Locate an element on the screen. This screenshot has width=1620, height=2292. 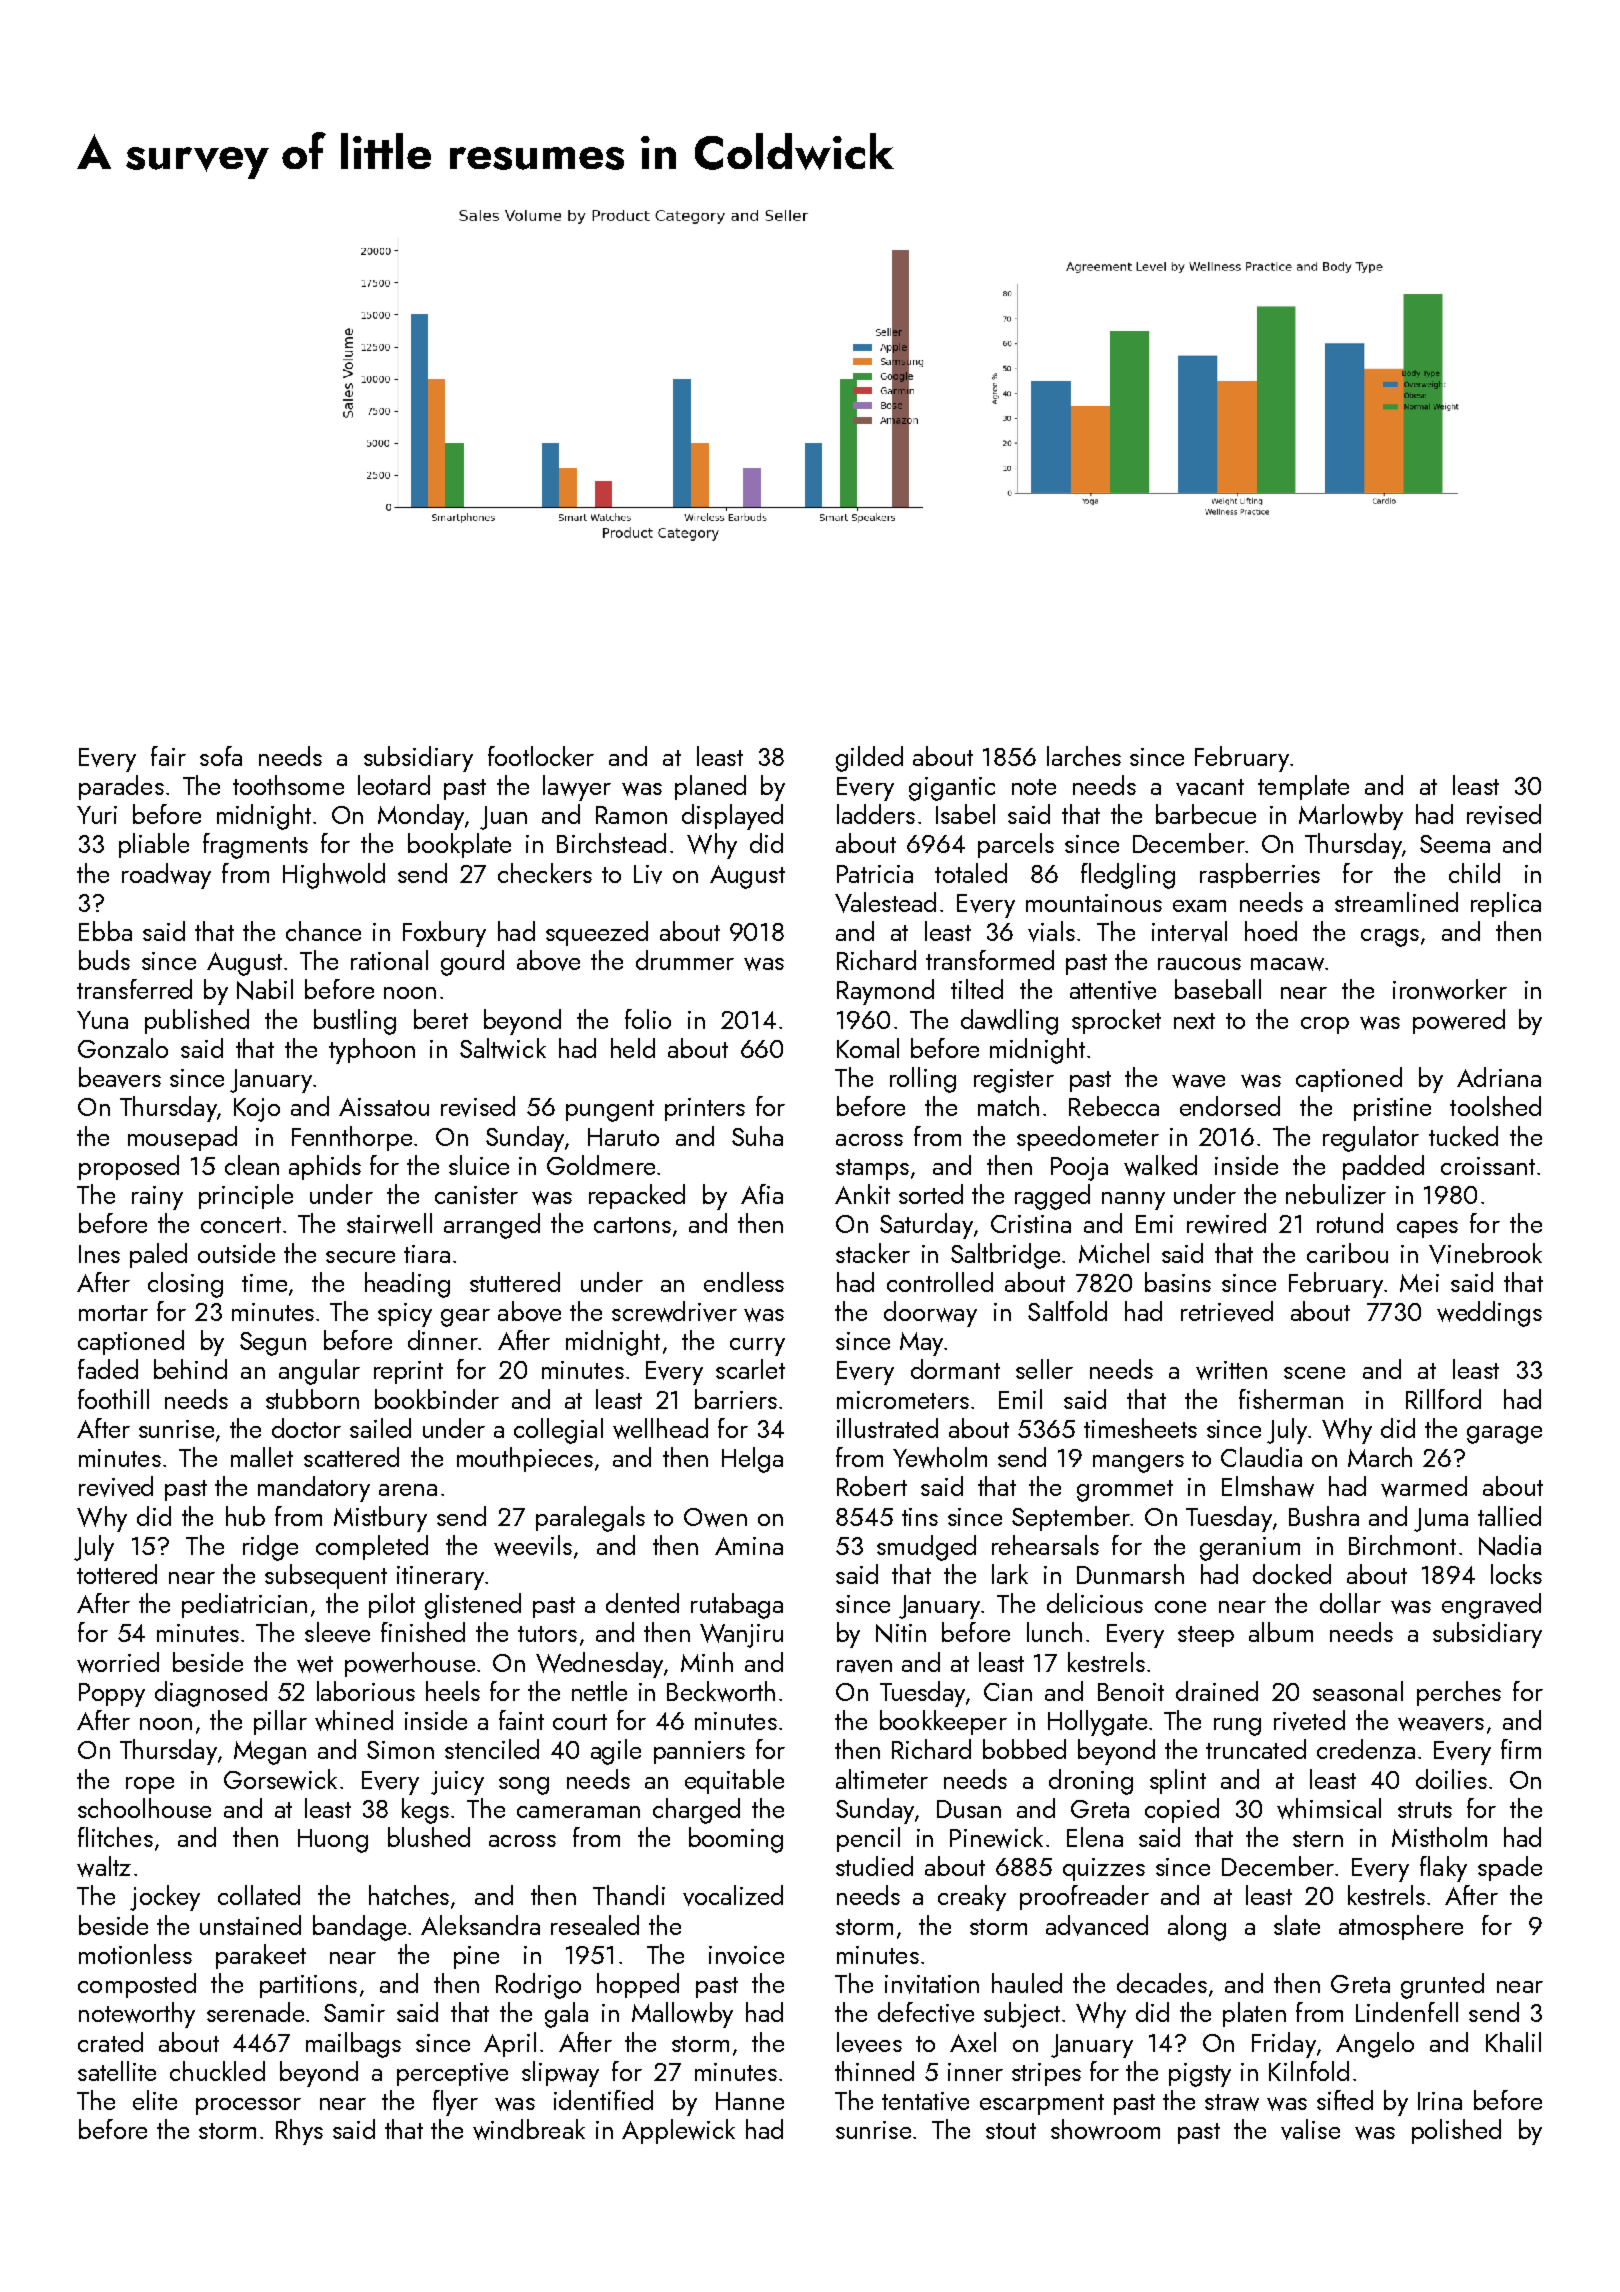
nettle is located at coordinates (599, 1691).
